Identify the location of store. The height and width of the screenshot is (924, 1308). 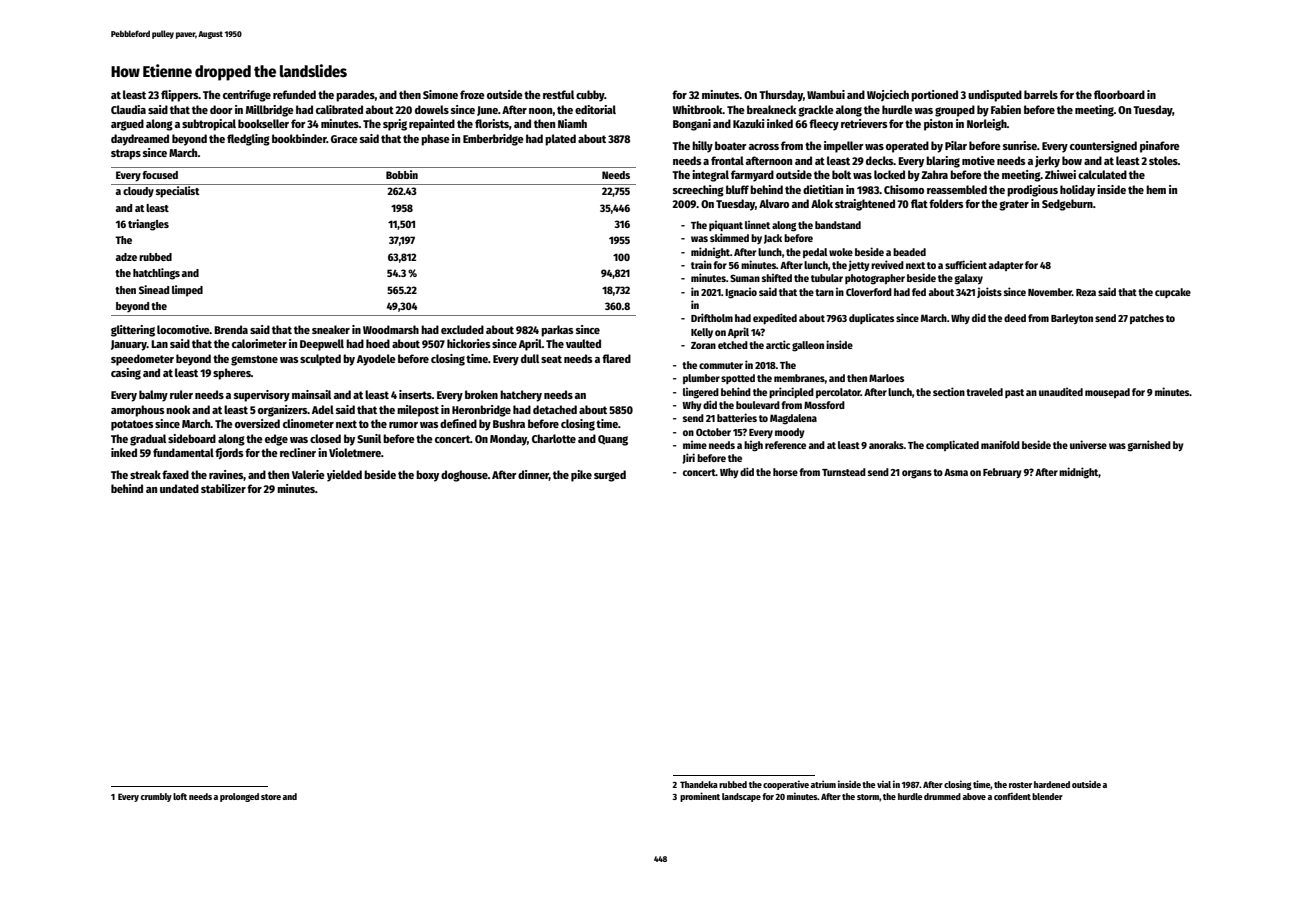
(271, 797).
